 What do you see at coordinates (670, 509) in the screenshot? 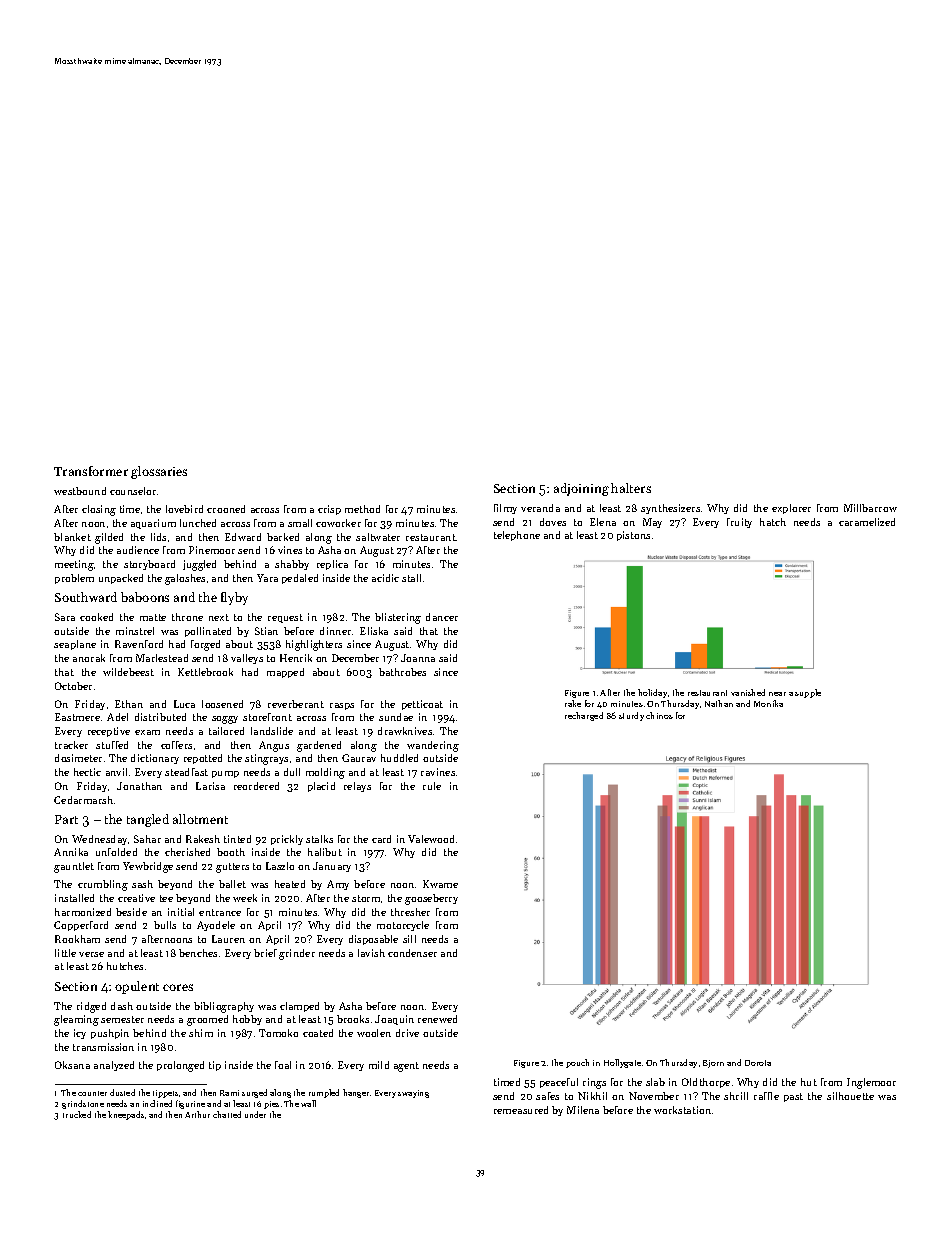
I see `synthesizers` at bounding box center [670, 509].
